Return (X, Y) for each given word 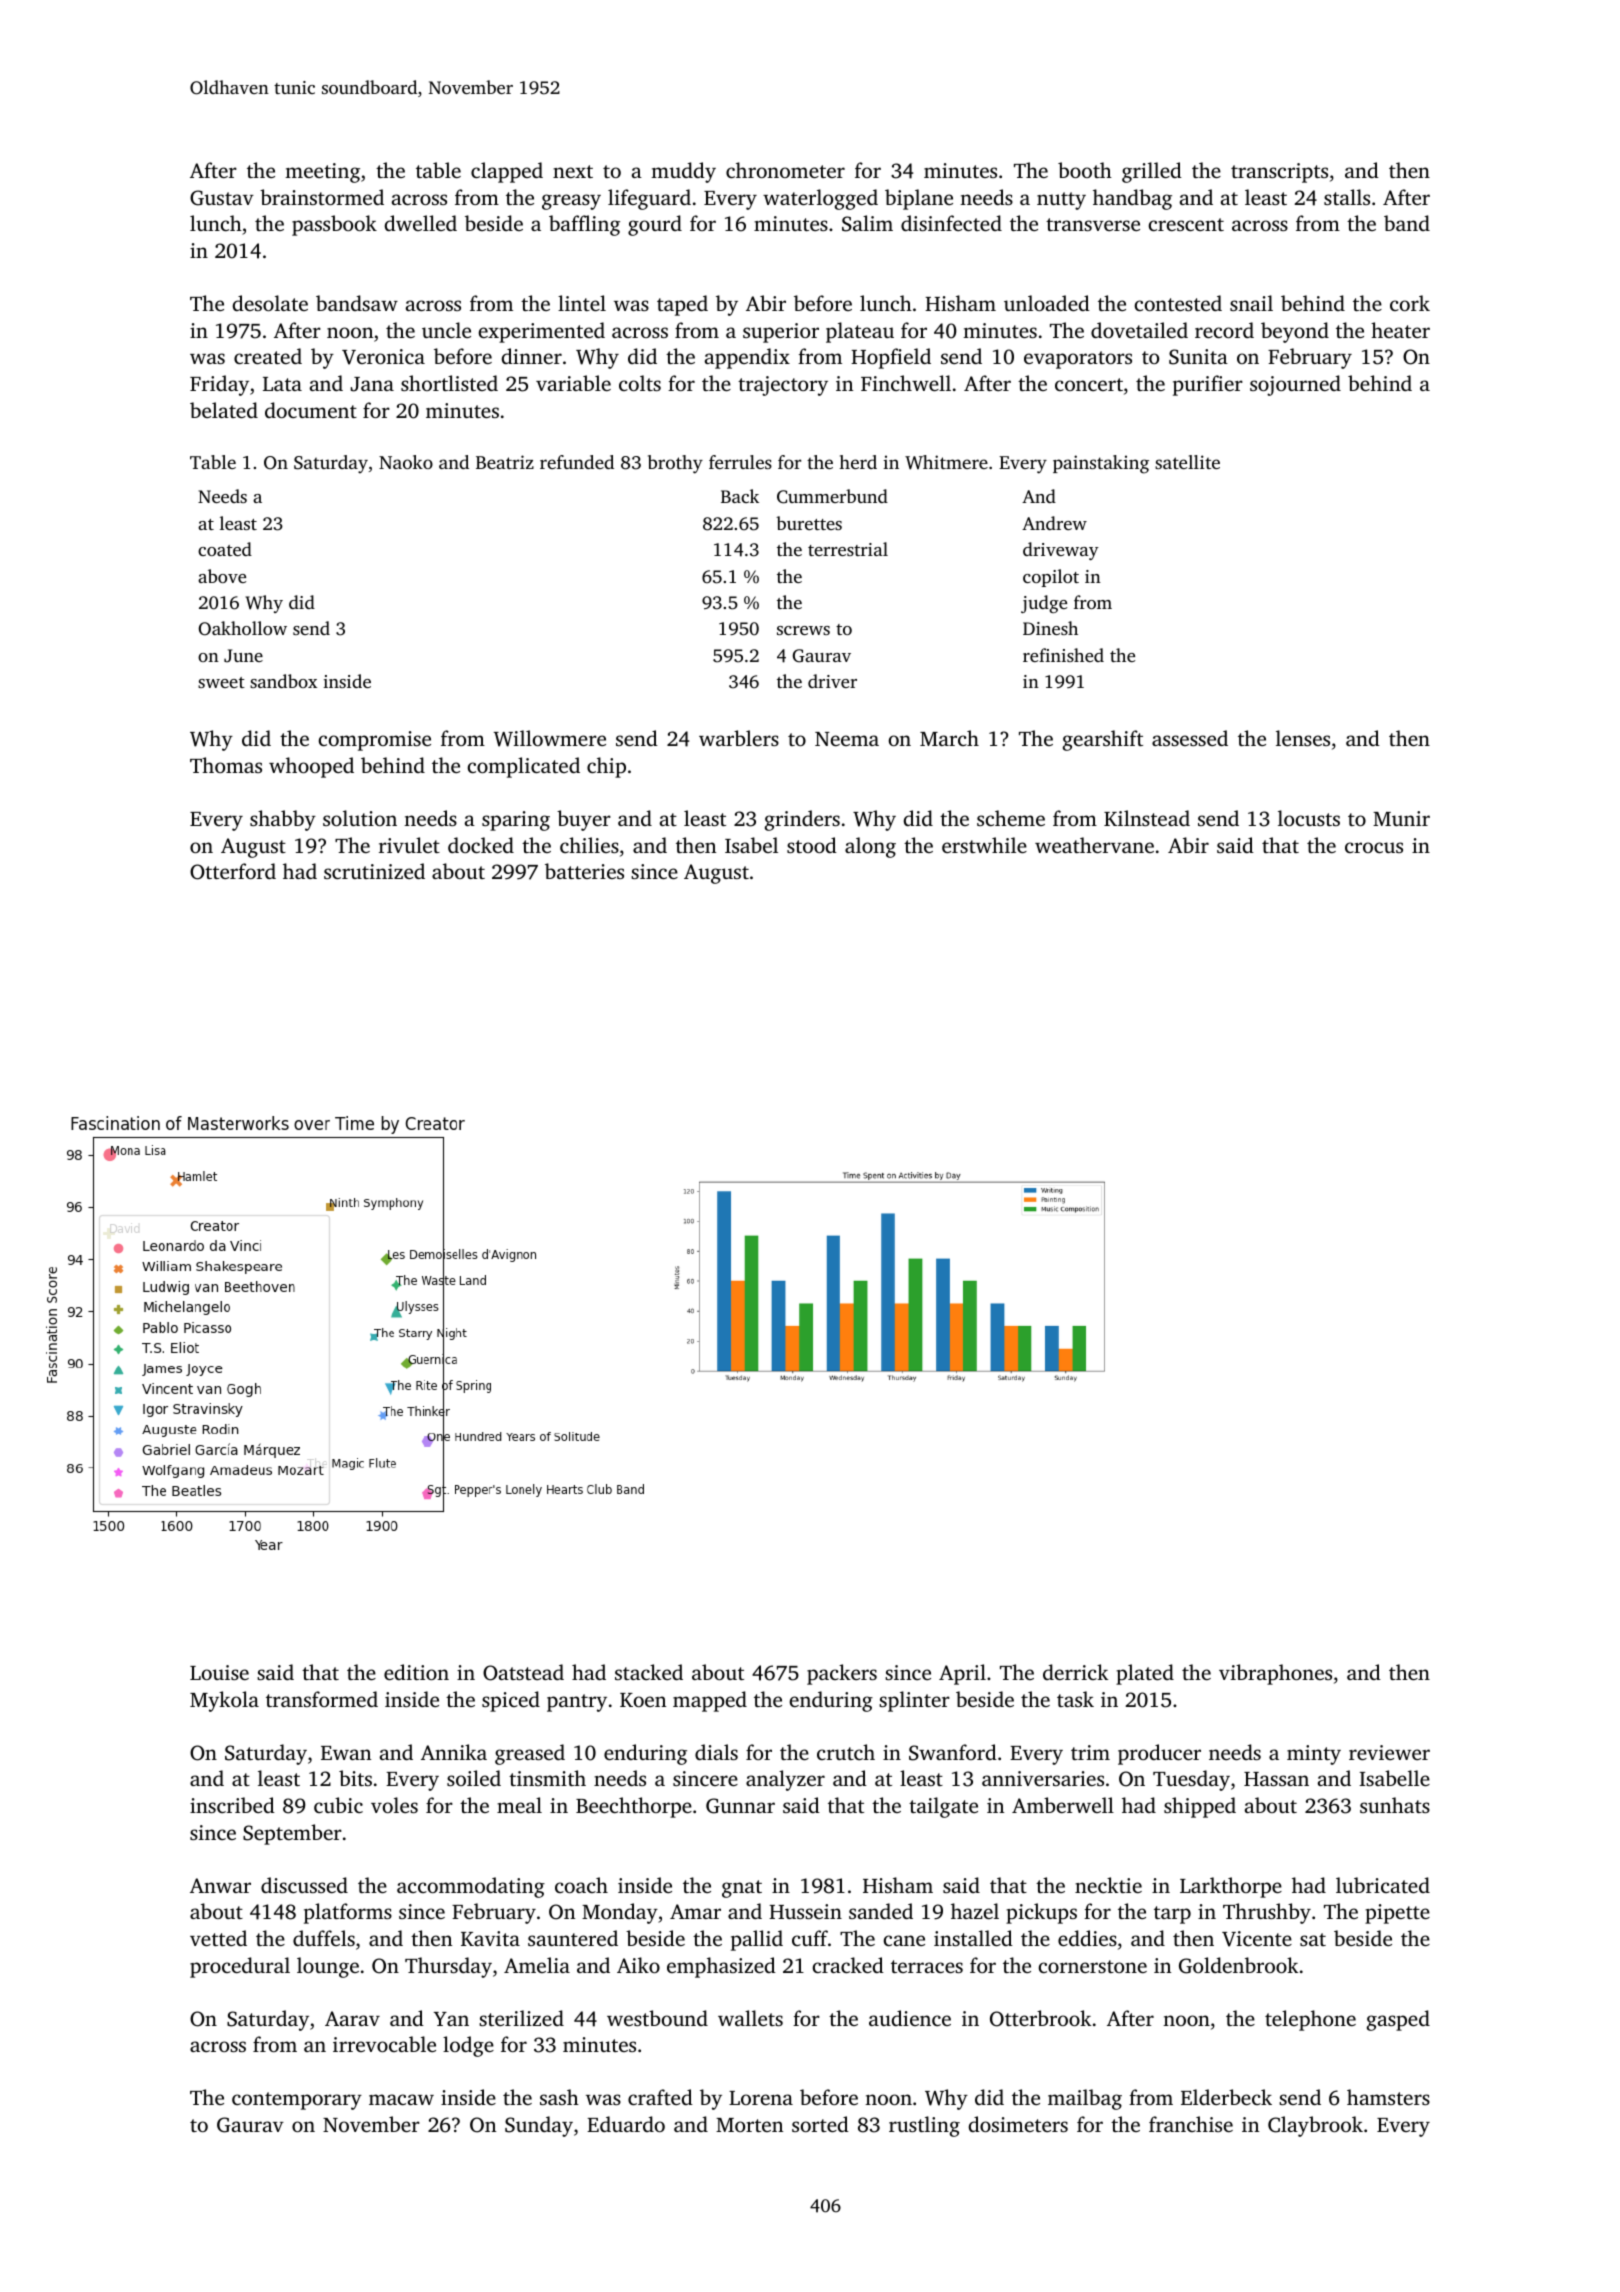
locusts (1309, 818)
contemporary (297, 2101)
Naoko (406, 462)
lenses (1303, 738)
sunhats (1395, 1805)
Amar (695, 1911)
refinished (1063, 655)
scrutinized (374, 871)
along (870, 847)
